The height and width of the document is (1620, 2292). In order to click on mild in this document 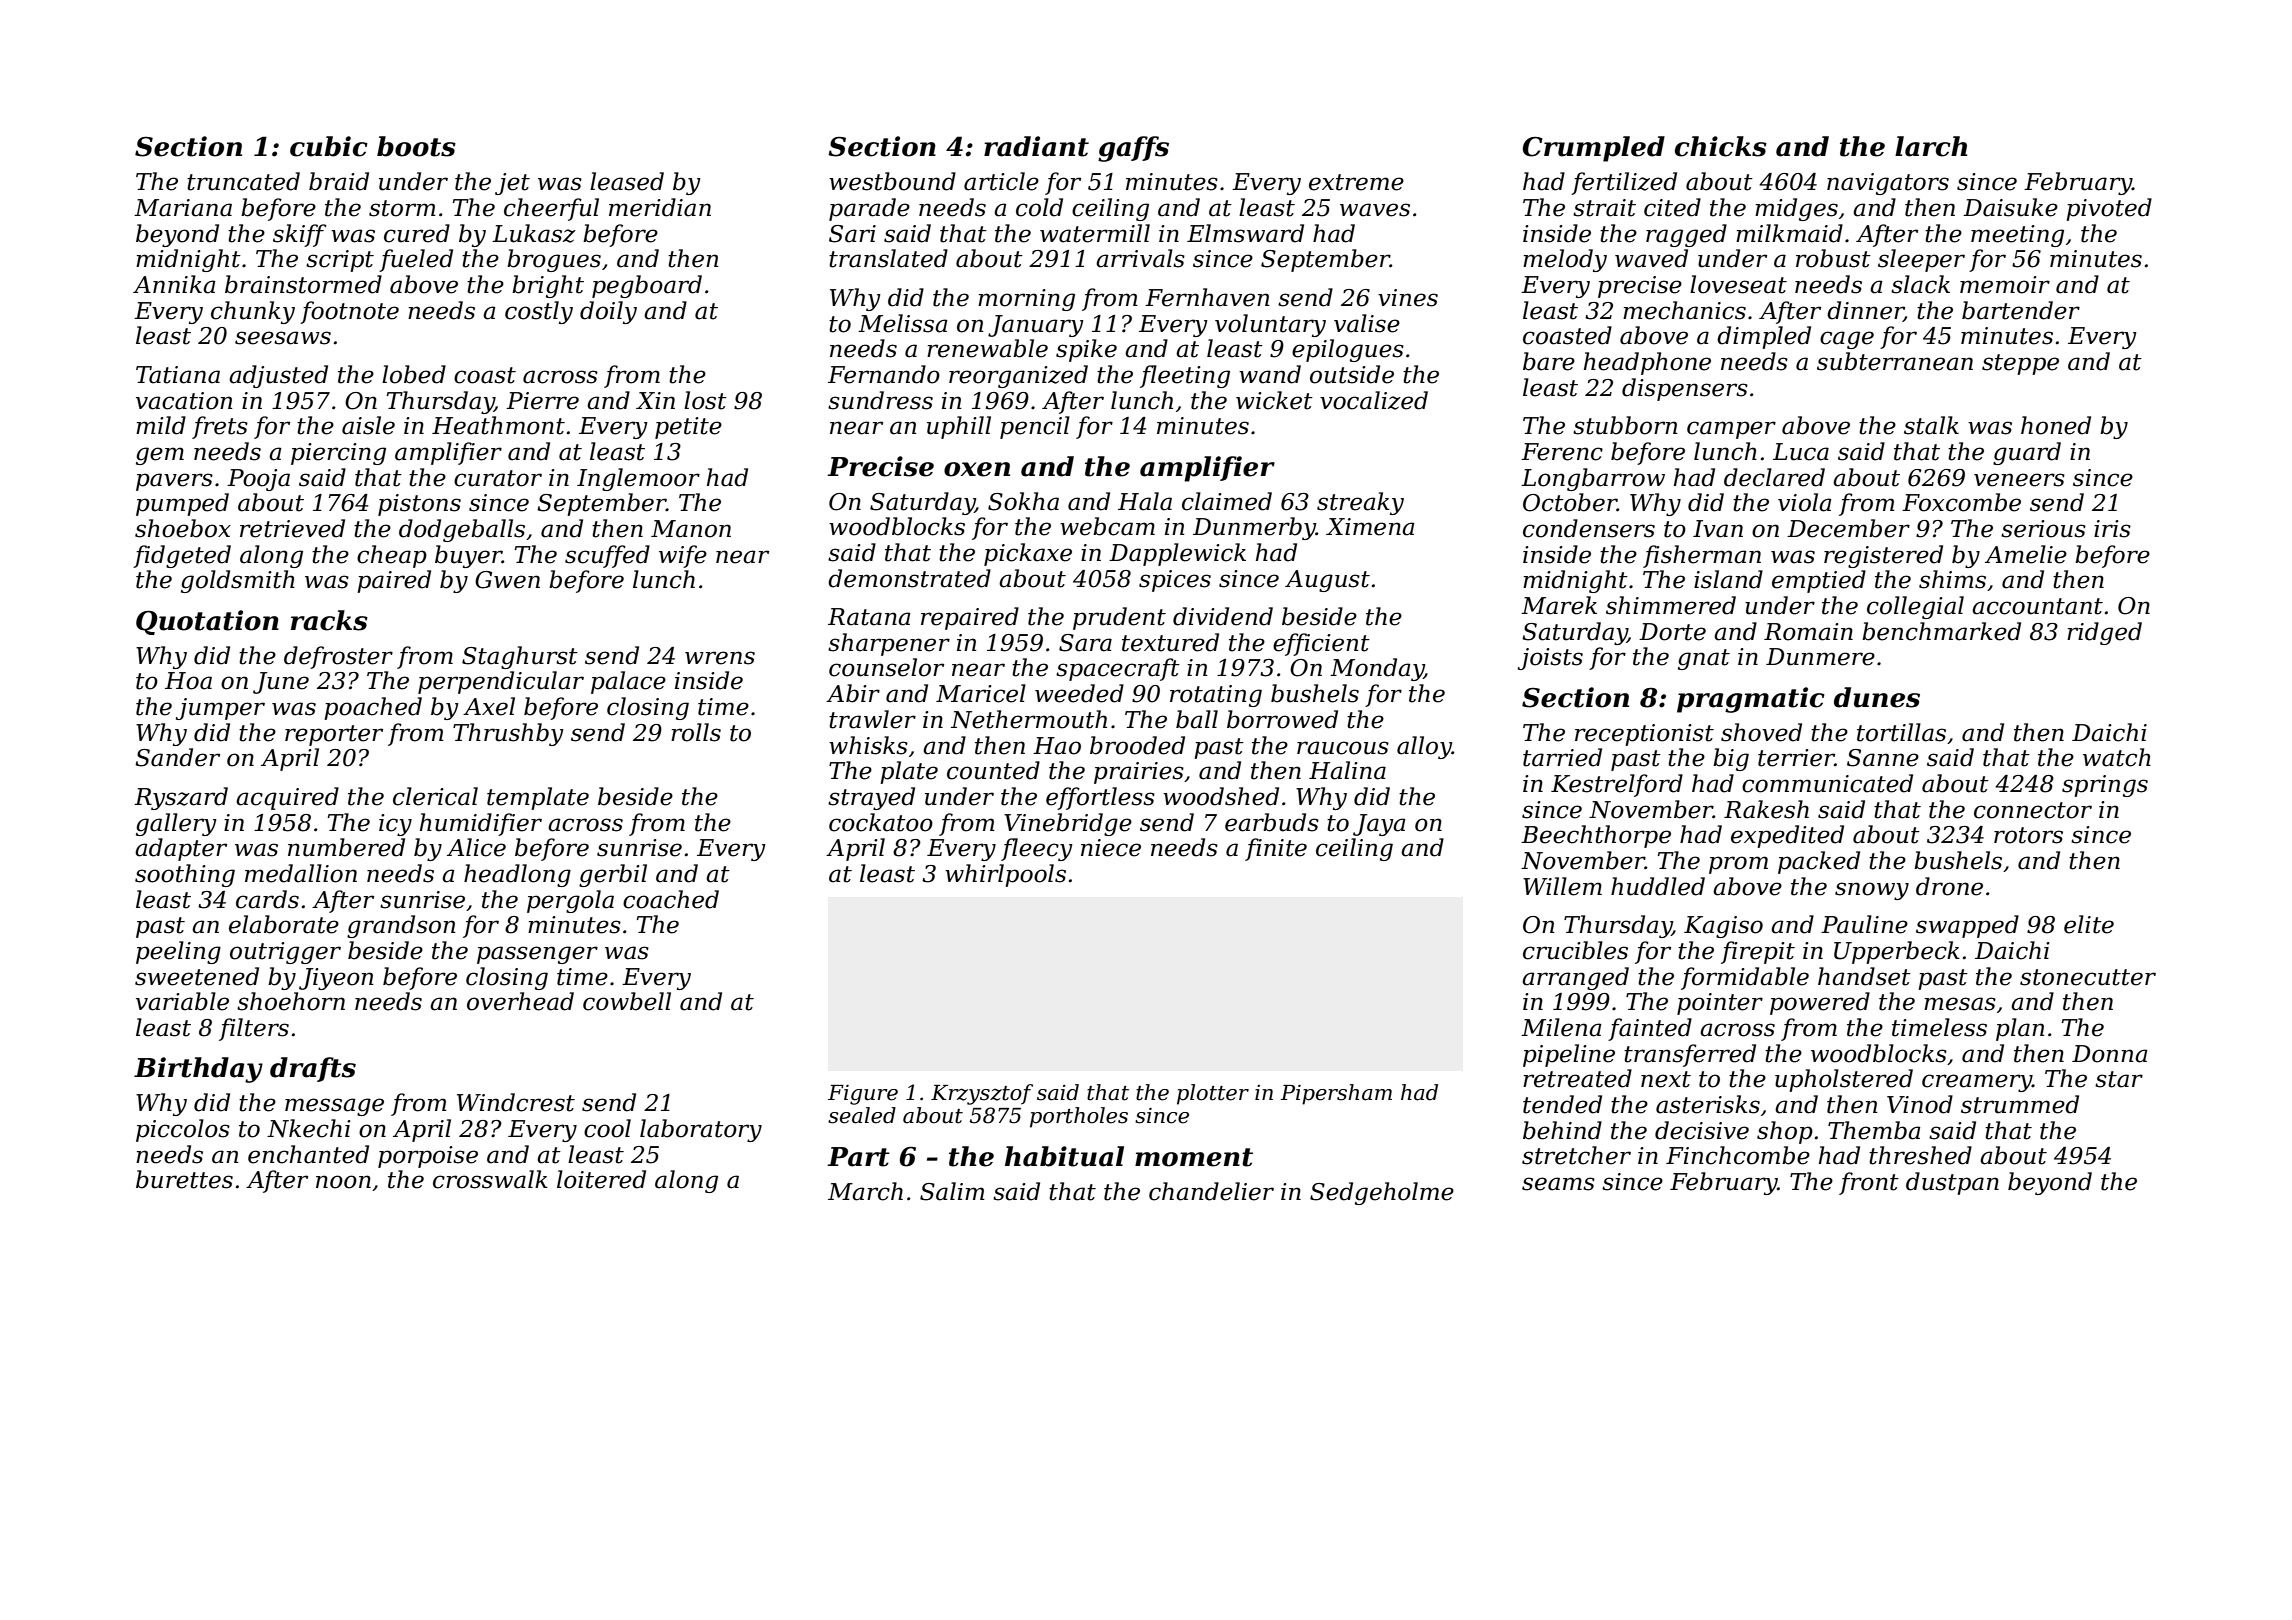, I will do `click(161, 425)`.
